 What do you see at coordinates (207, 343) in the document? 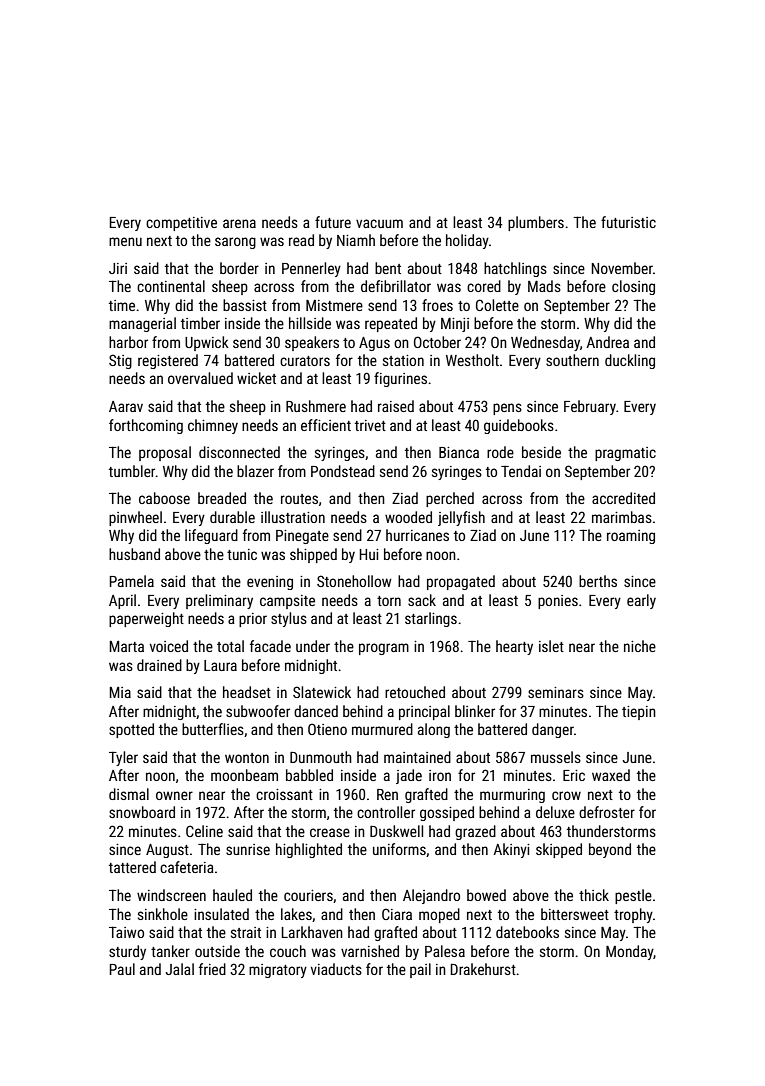
I see `Upwick` at bounding box center [207, 343].
